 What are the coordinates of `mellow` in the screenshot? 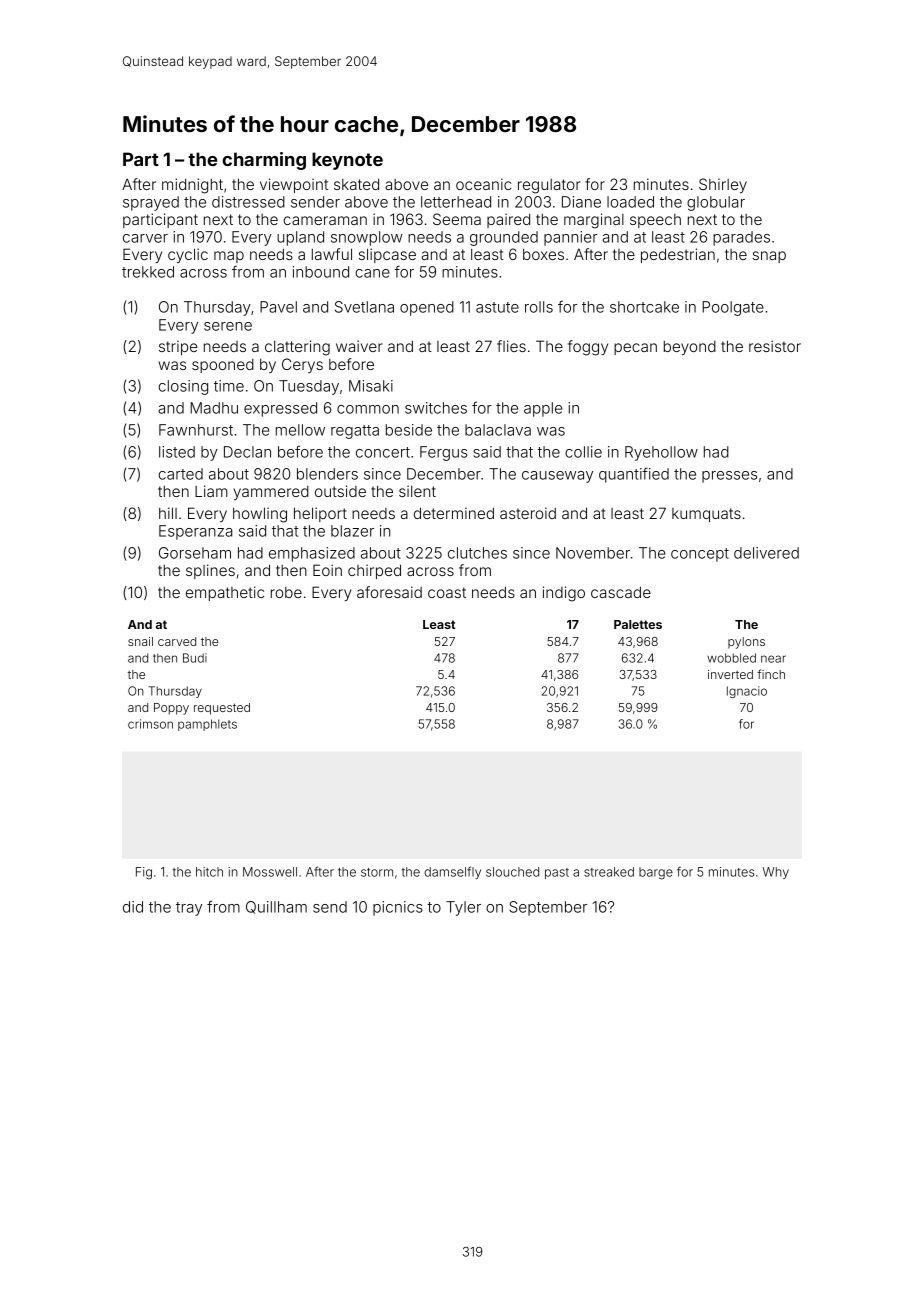 It's located at (300, 430).
